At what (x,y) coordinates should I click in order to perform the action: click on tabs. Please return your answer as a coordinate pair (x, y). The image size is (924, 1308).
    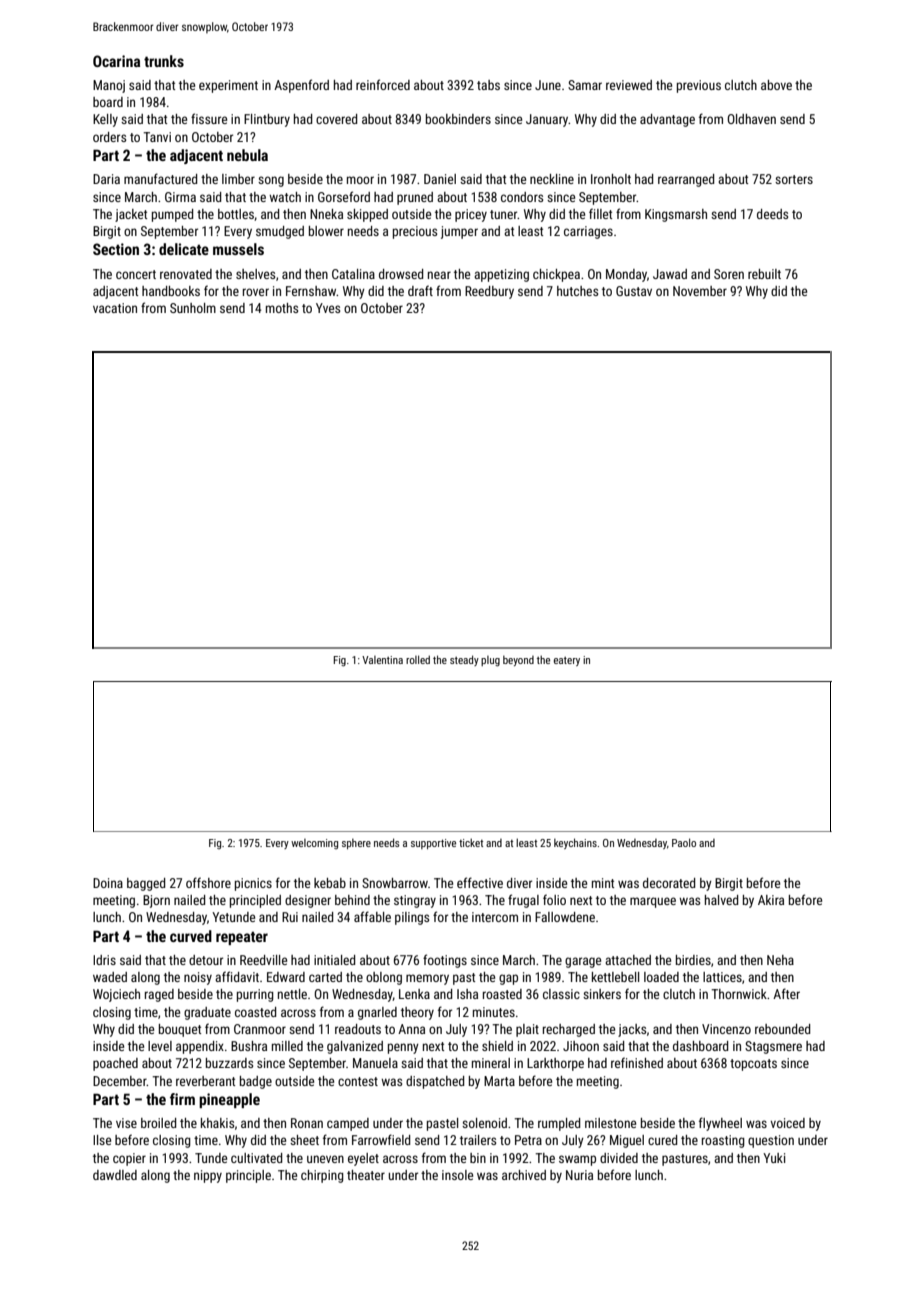
    Looking at the image, I should click on (488, 85).
